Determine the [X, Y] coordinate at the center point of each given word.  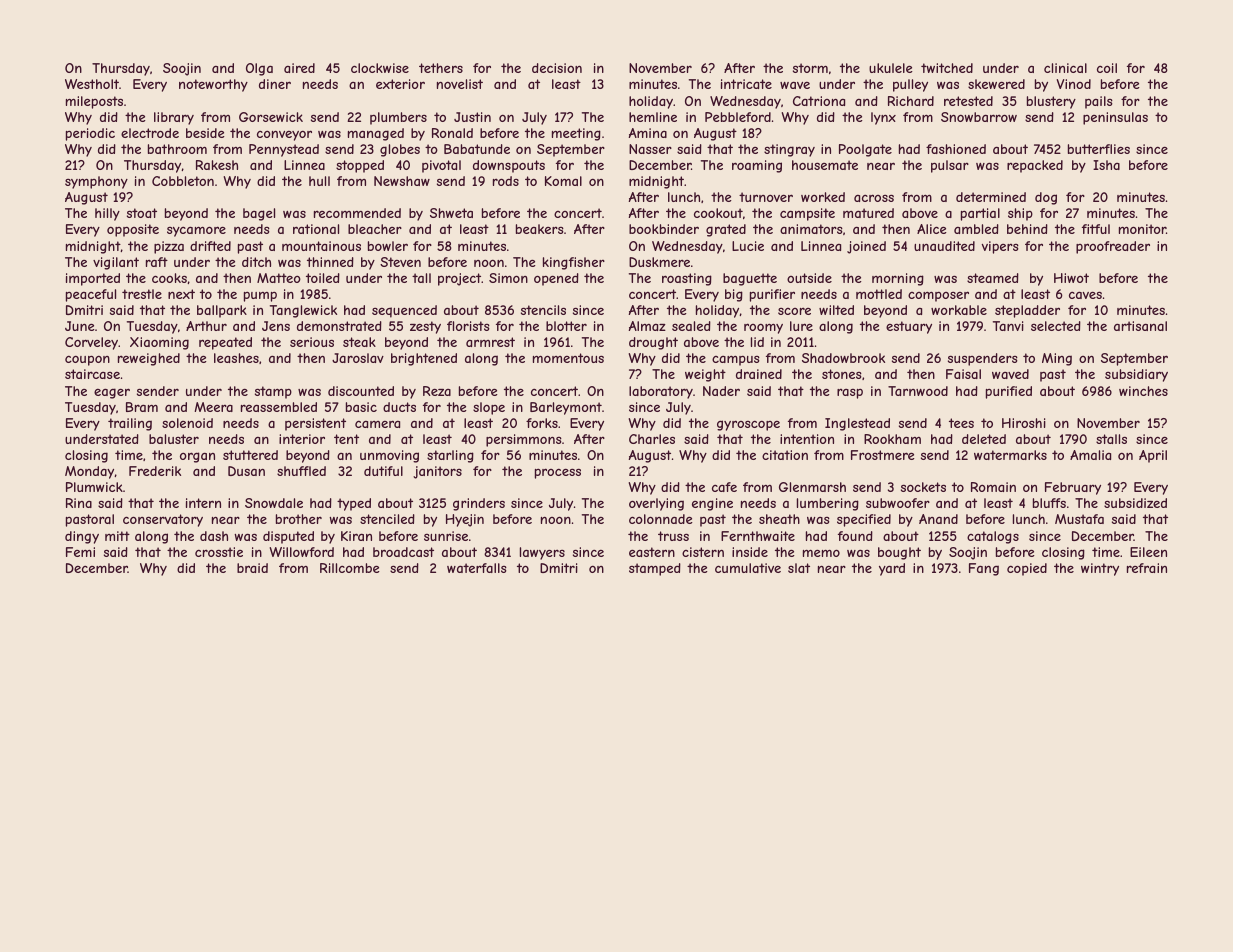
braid [252, 568]
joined [866, 247]
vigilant [116, 263]
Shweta [451, 213]
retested [968, 101]
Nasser [650, 149]
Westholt [92, 84]
